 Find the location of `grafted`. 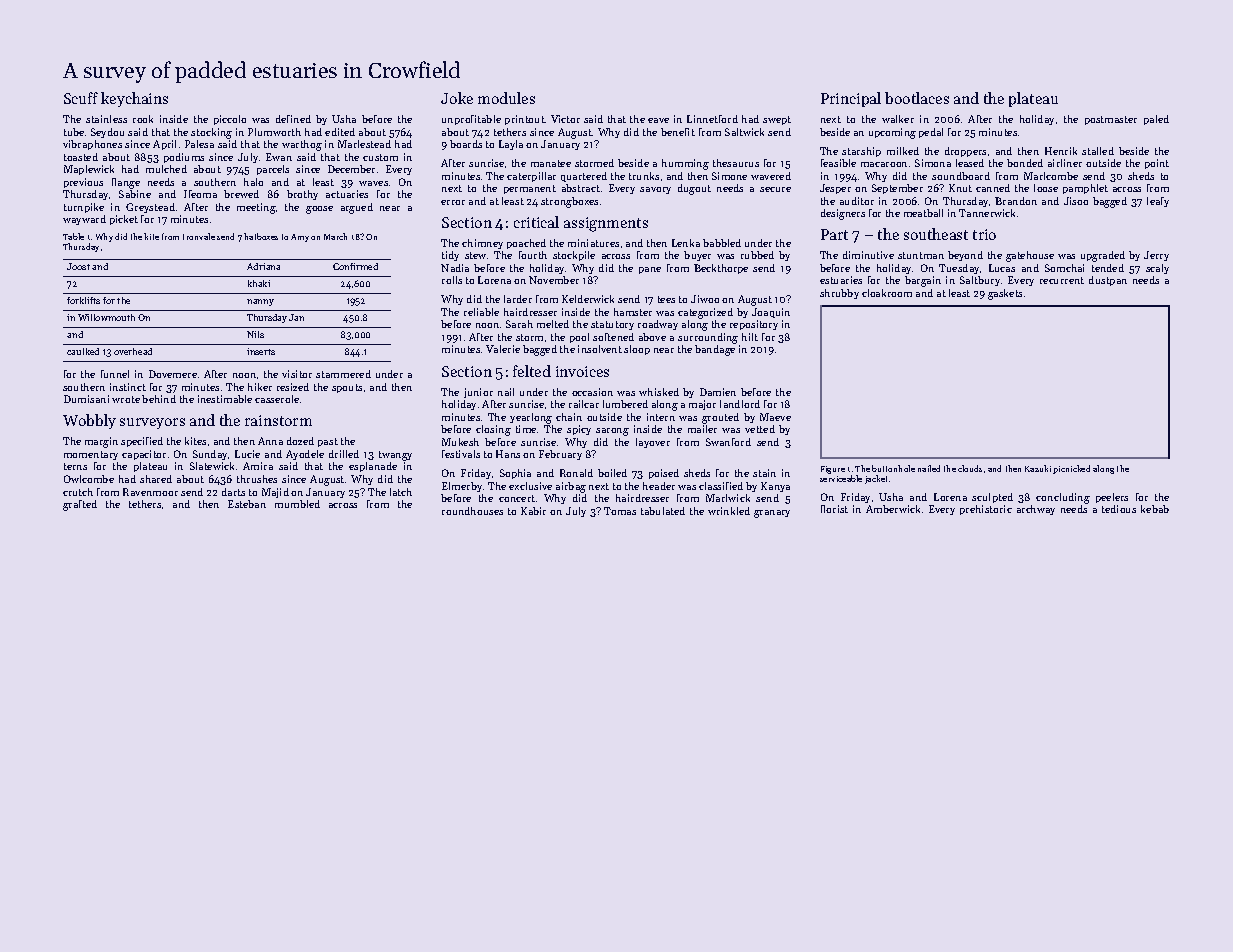

grafted is located at coordinates (80, 505).
